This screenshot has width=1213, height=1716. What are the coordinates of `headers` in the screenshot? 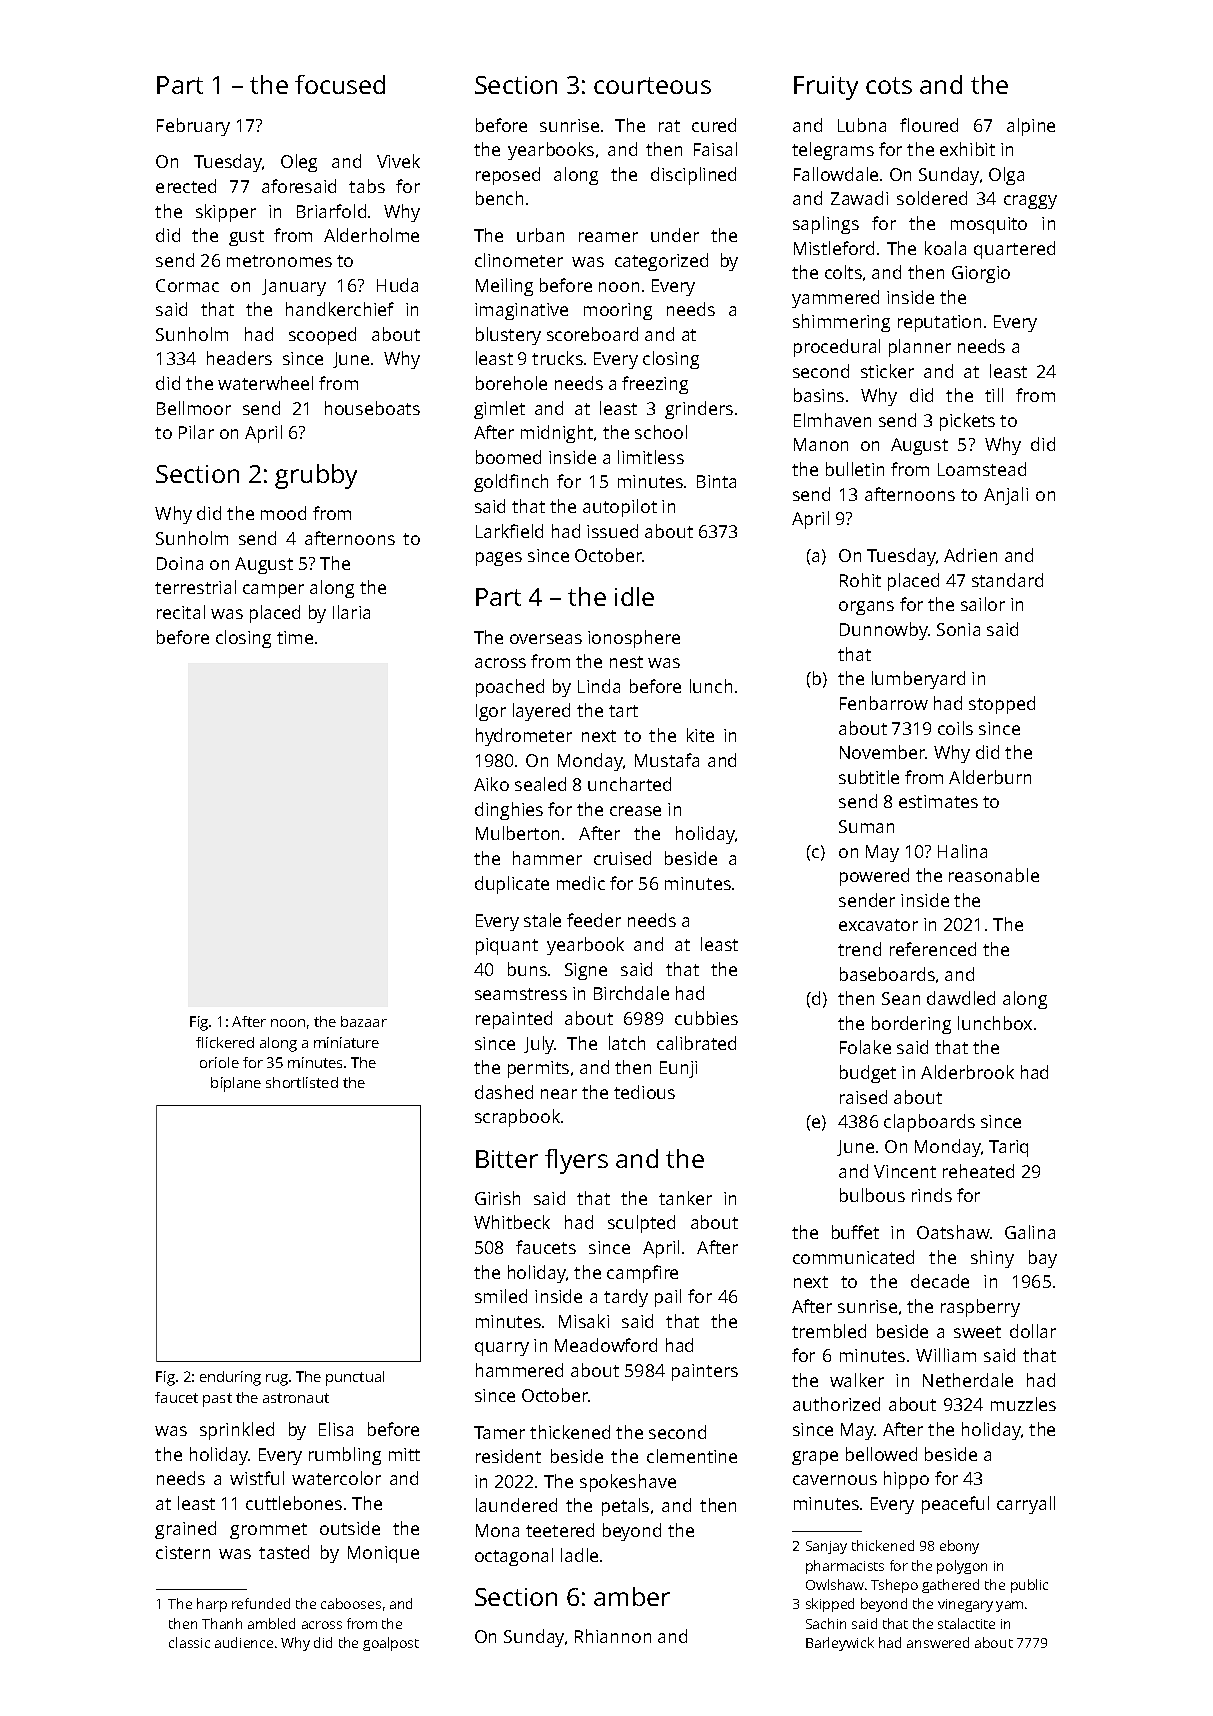 It's located at (239, 358).
